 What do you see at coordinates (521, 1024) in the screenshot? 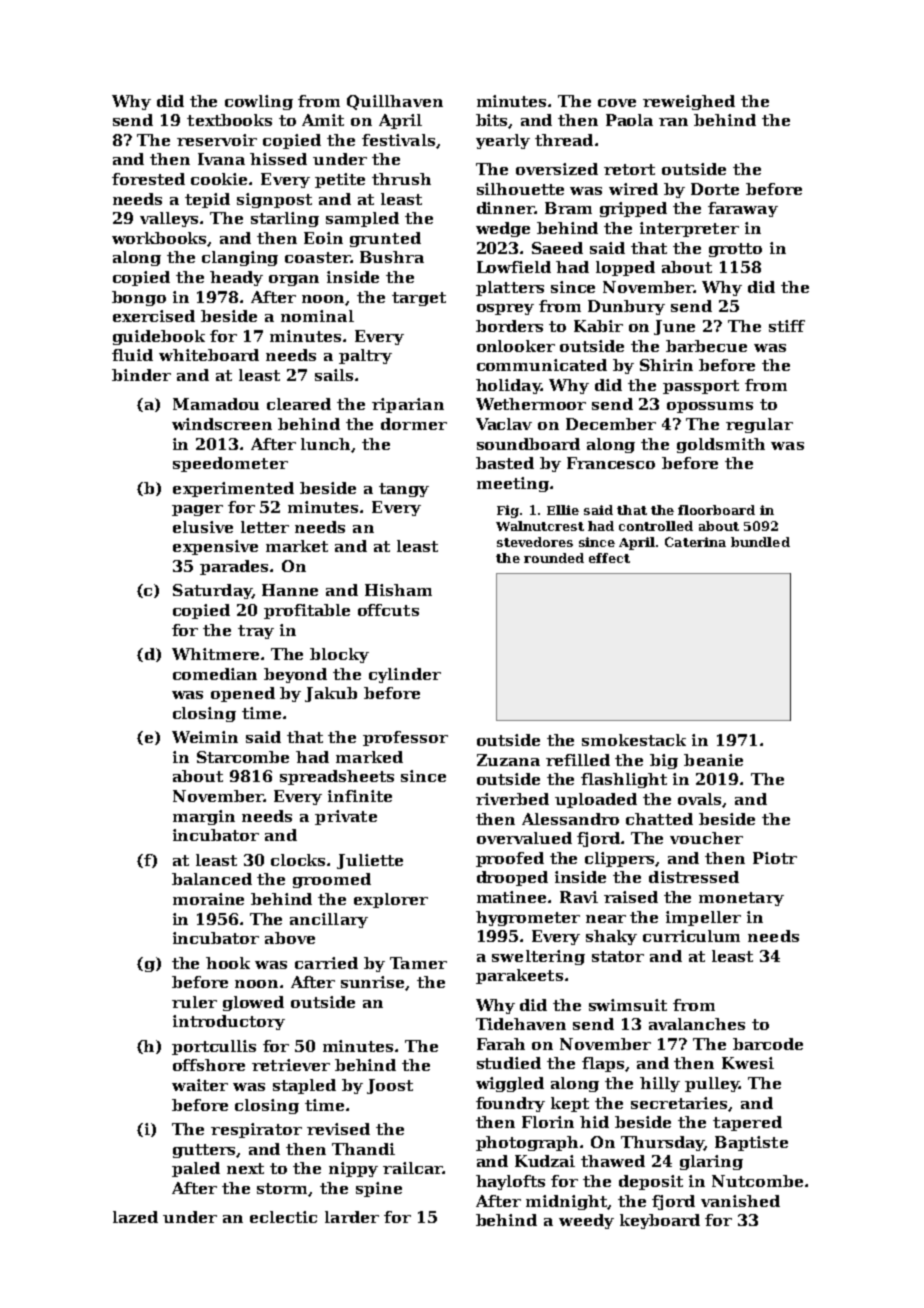
I see `Tidehaven` at bounding box center [521, 1024].
